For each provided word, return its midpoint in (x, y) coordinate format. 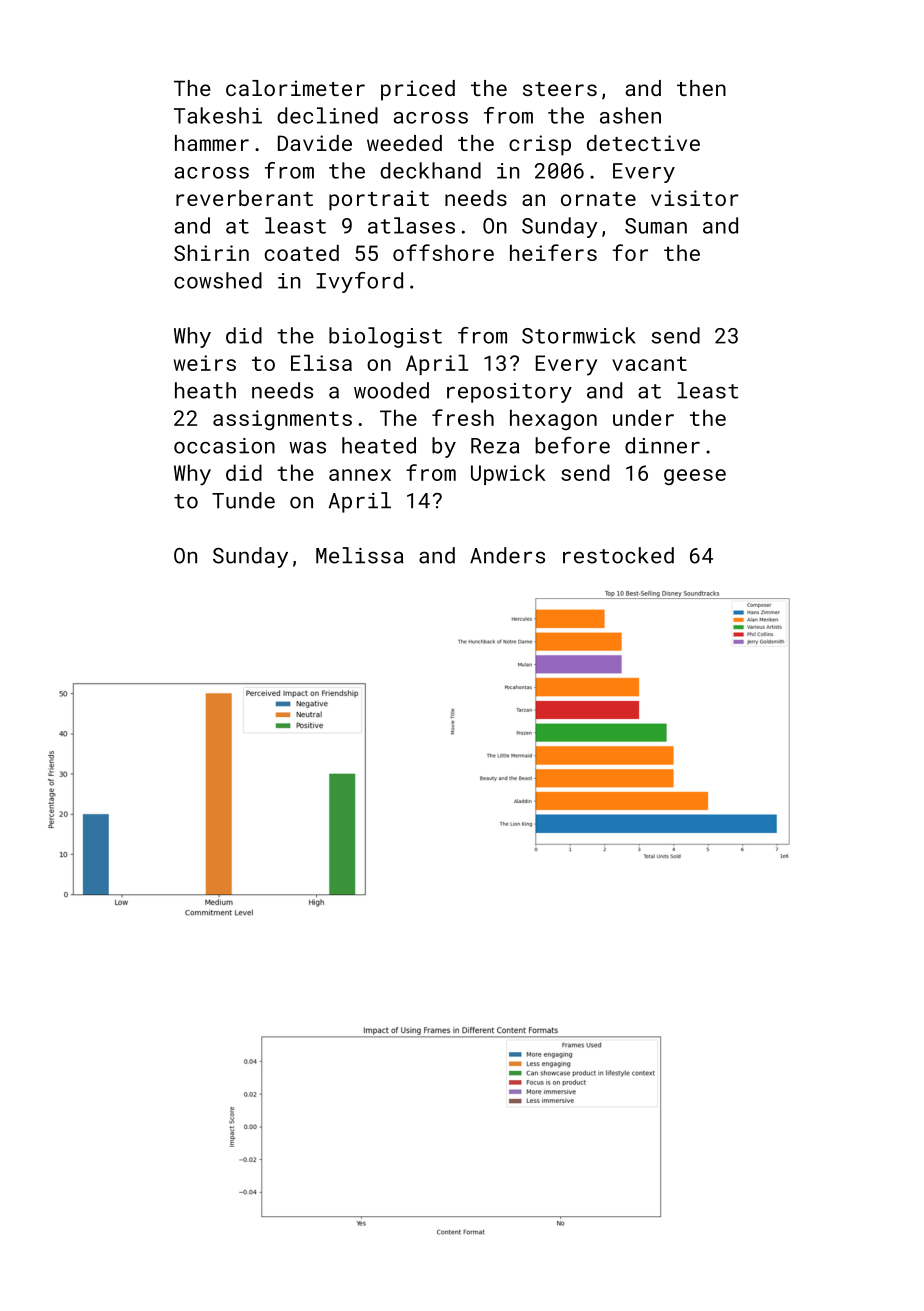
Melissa (360, 555)
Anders (507, 555)
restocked (618, 555)
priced (418, 90)
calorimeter (295, 88)
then (701, 88)
